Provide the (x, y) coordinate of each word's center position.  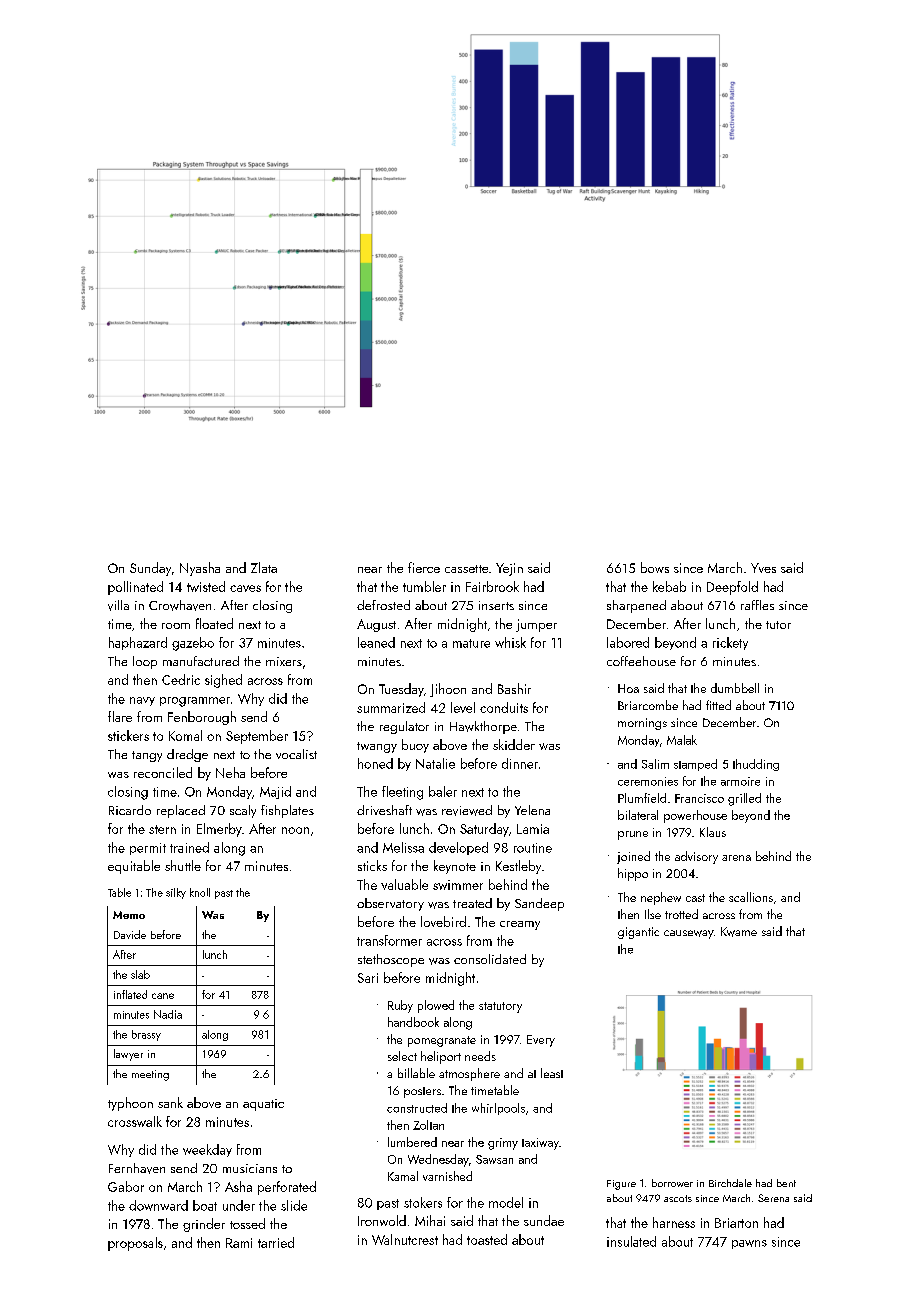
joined (633, 857)
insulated (631, 1241)
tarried (276, 1242)
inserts (496, 605)
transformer (389, 940)
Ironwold (382, 1220)
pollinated (135, 588)
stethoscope (391, 960)
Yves (763, 568)
